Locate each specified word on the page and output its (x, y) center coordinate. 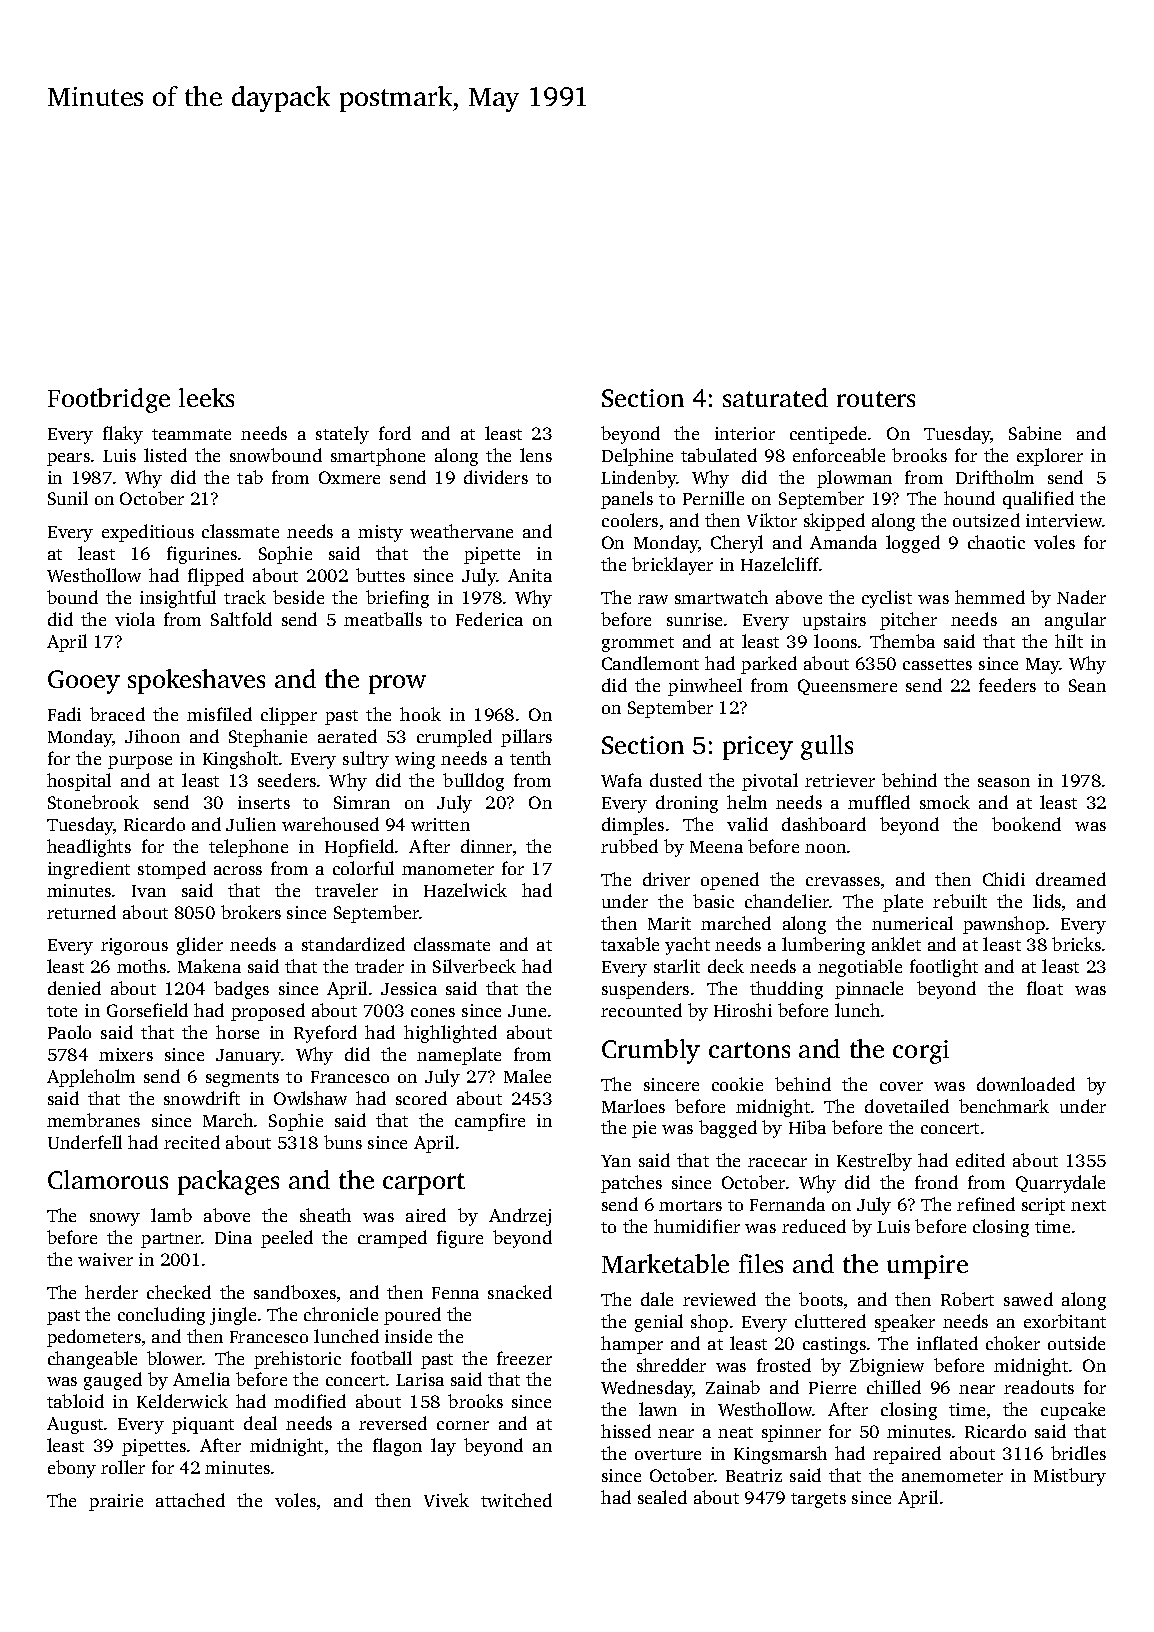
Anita (530, 575)
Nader (1081, 597)
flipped (216, 577)
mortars (690, 1205)
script (1043, 1206)
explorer (1050, 457)
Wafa (621, 780)
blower (175, 1358)
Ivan (149, 891)
